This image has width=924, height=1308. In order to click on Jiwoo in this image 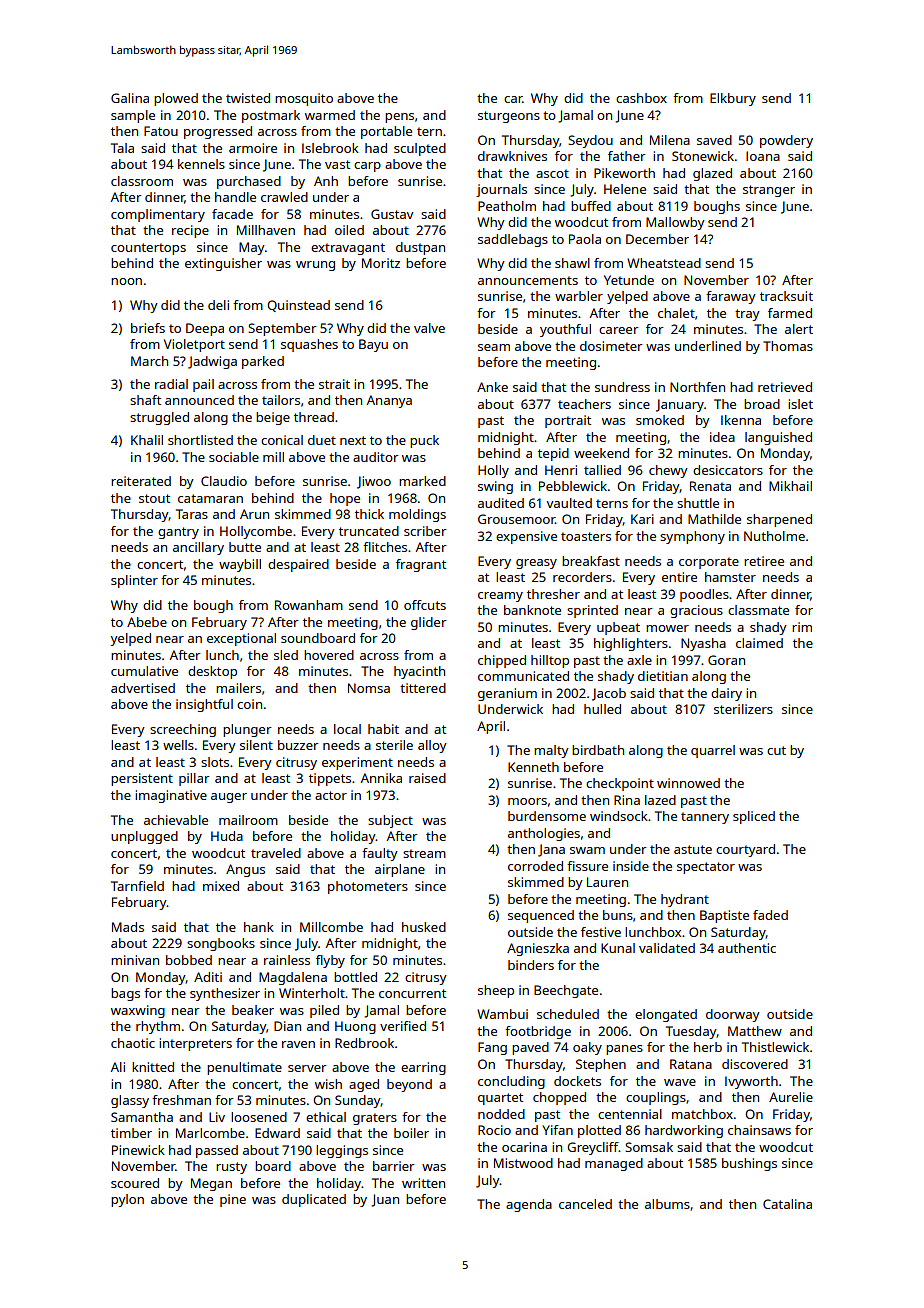, I will do `click(374, 482)`.
